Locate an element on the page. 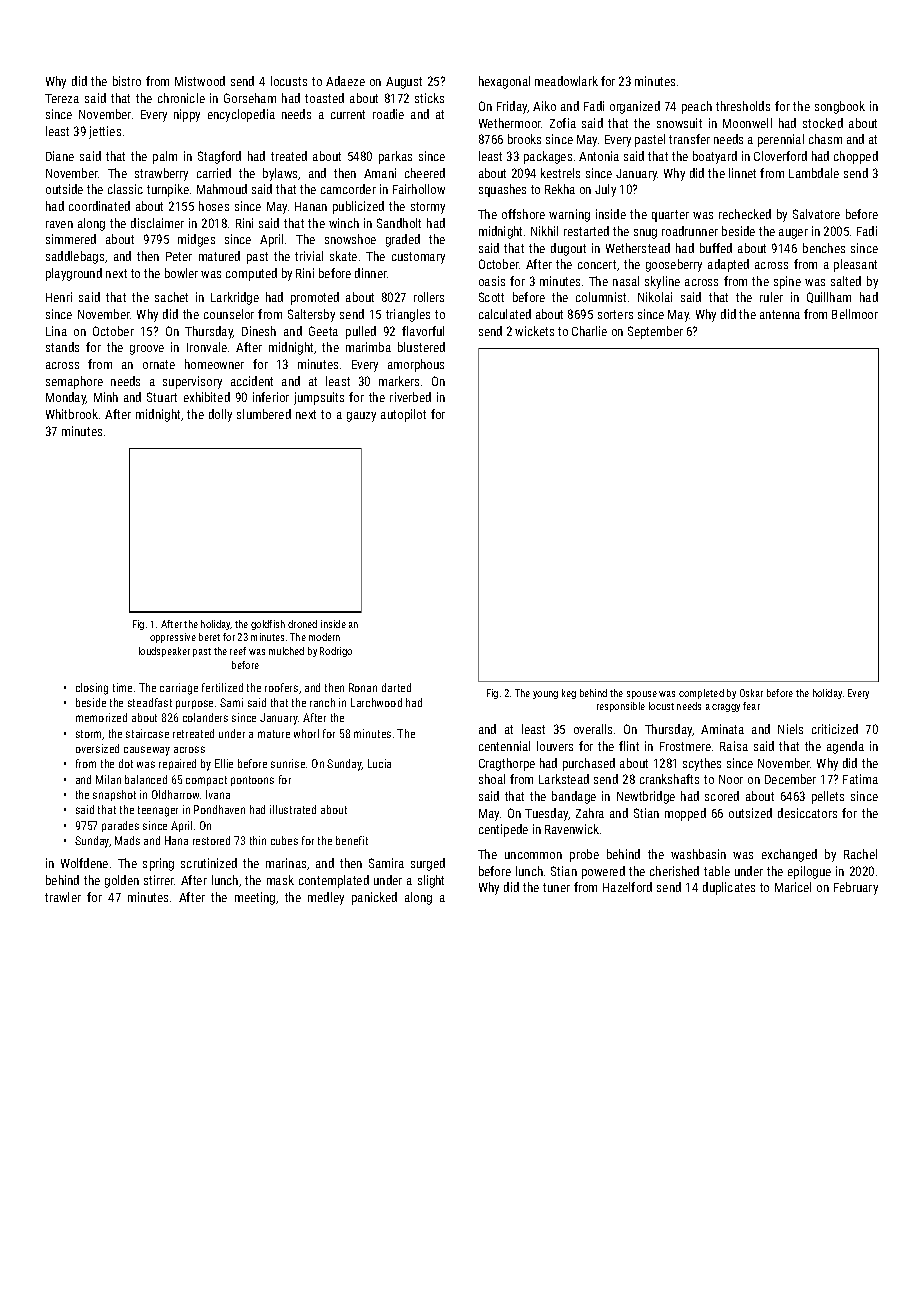  September is located at coordinates (655, 332).
